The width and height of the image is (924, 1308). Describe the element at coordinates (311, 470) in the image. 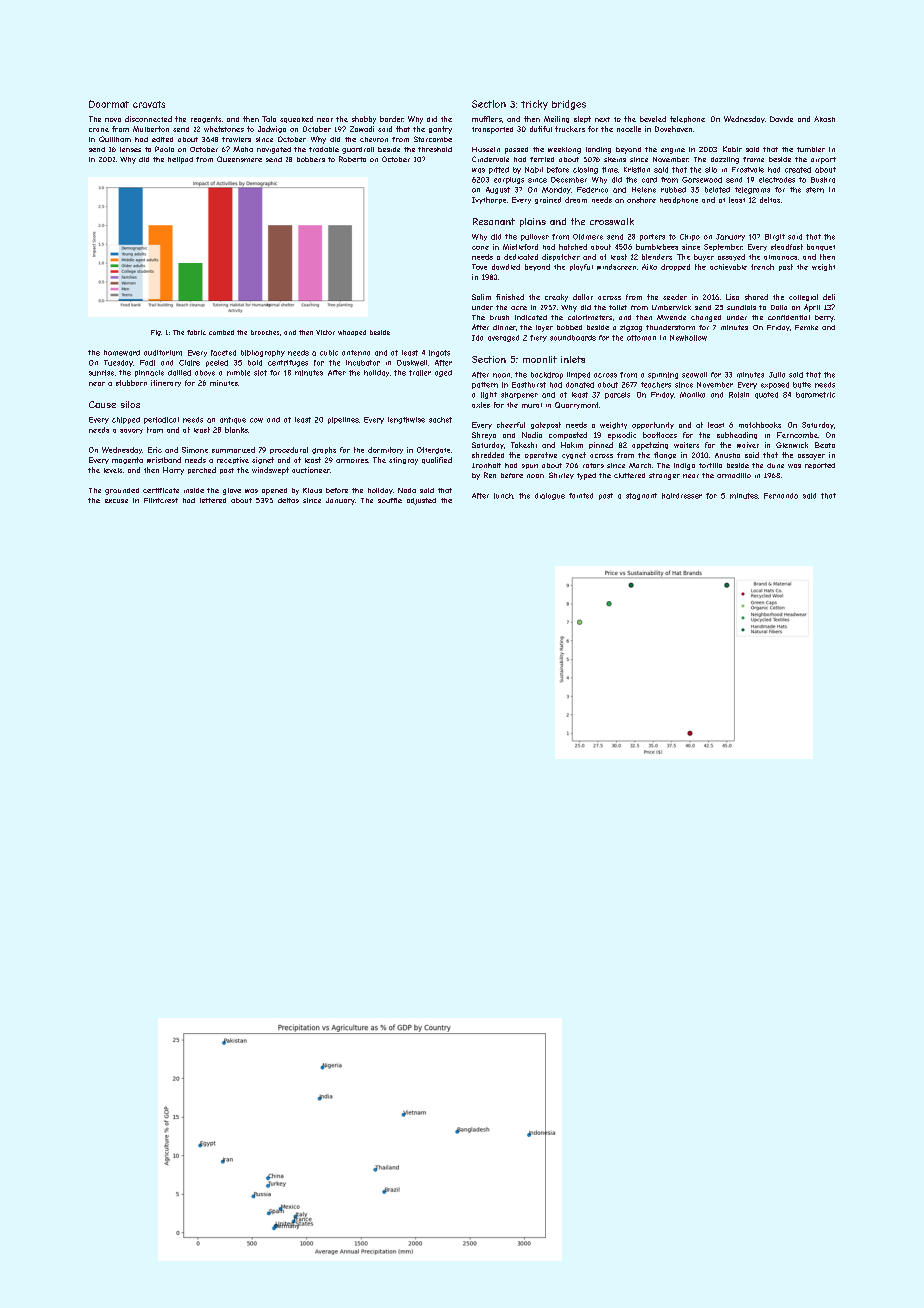

I see `auctioneer` at that location.
